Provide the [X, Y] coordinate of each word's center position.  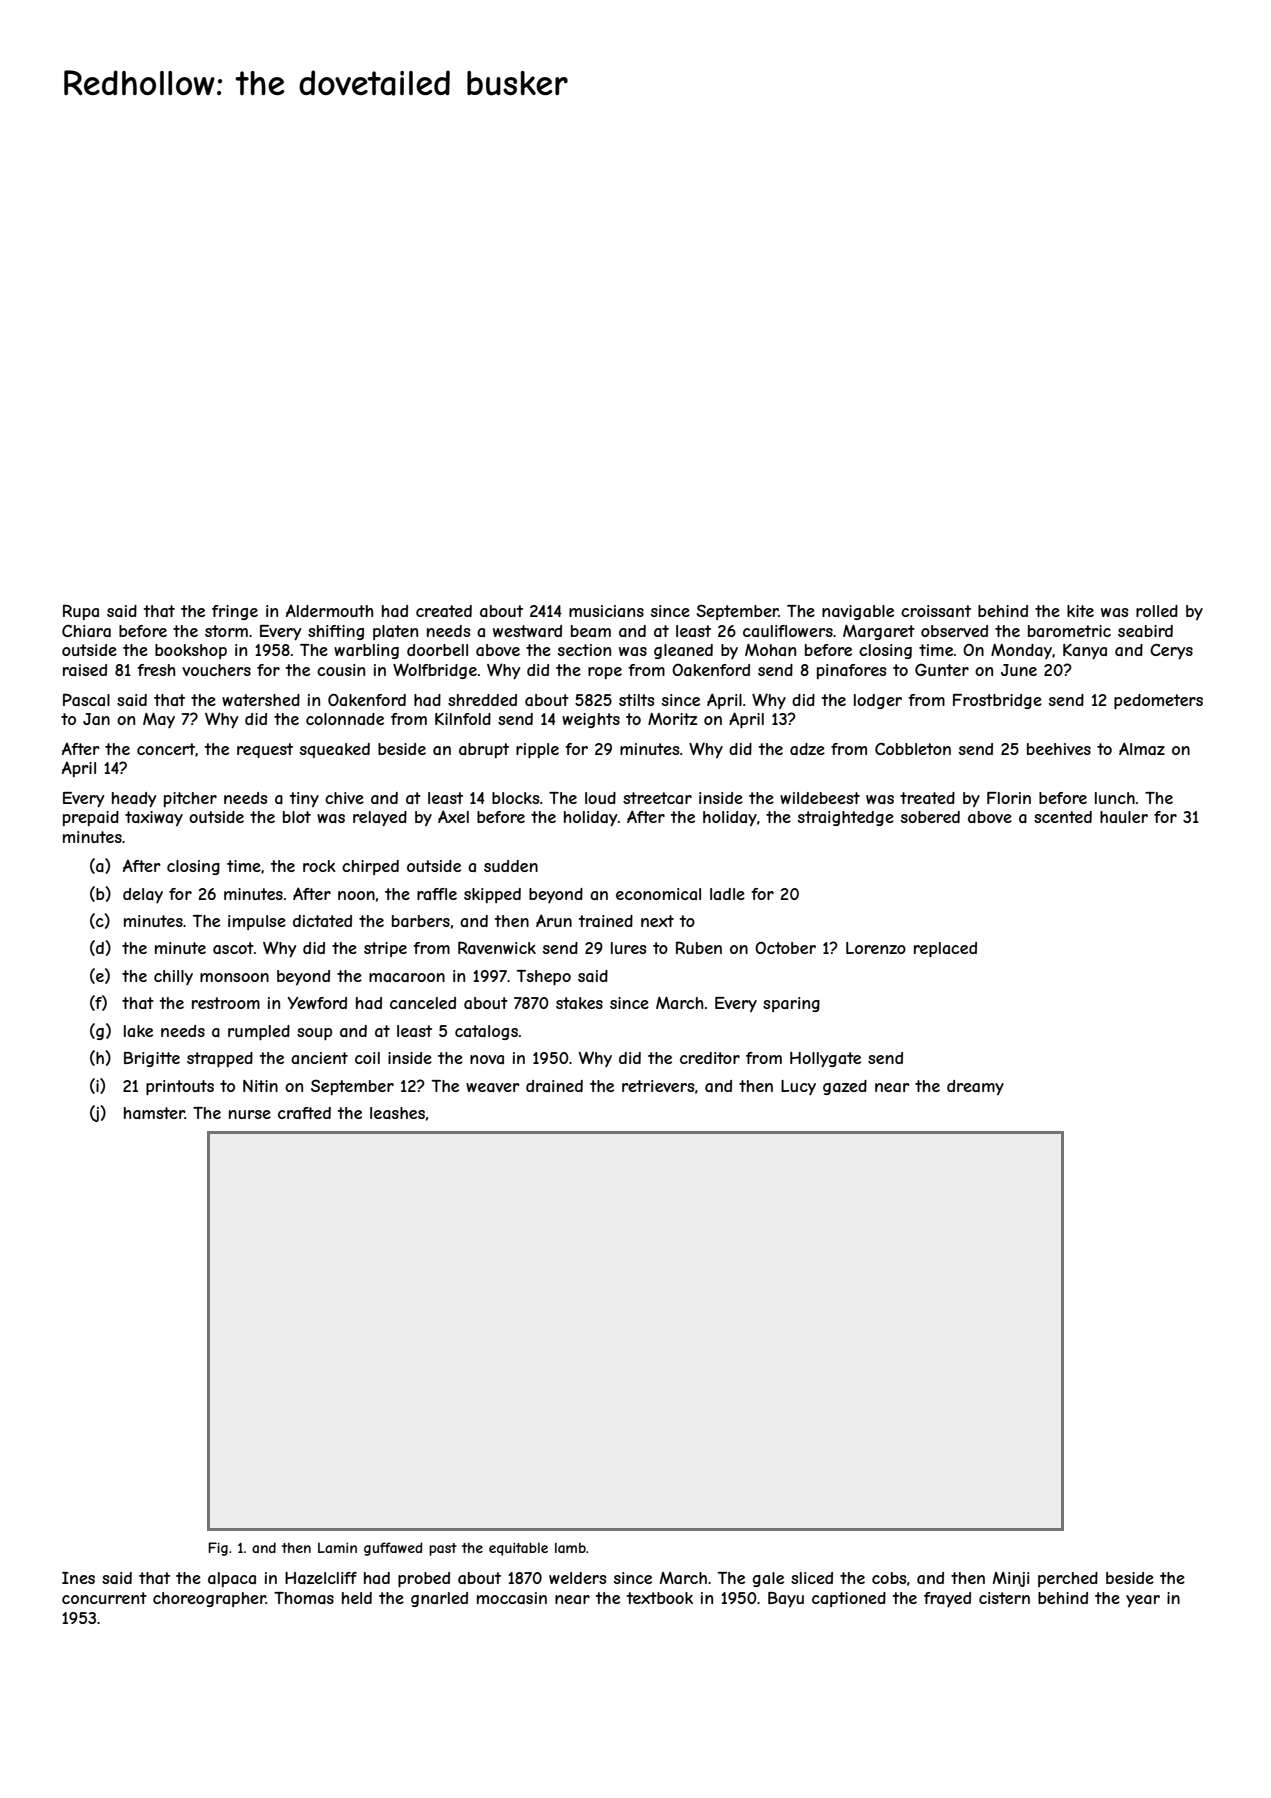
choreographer [209, 1599]
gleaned [683, 651]
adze [807, 749]
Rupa [81, 612]
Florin [1009, 798]
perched [1068, 1579]
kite [1080, 611]
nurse [250, 1114]
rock [319, 866]
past [443, 1549]
